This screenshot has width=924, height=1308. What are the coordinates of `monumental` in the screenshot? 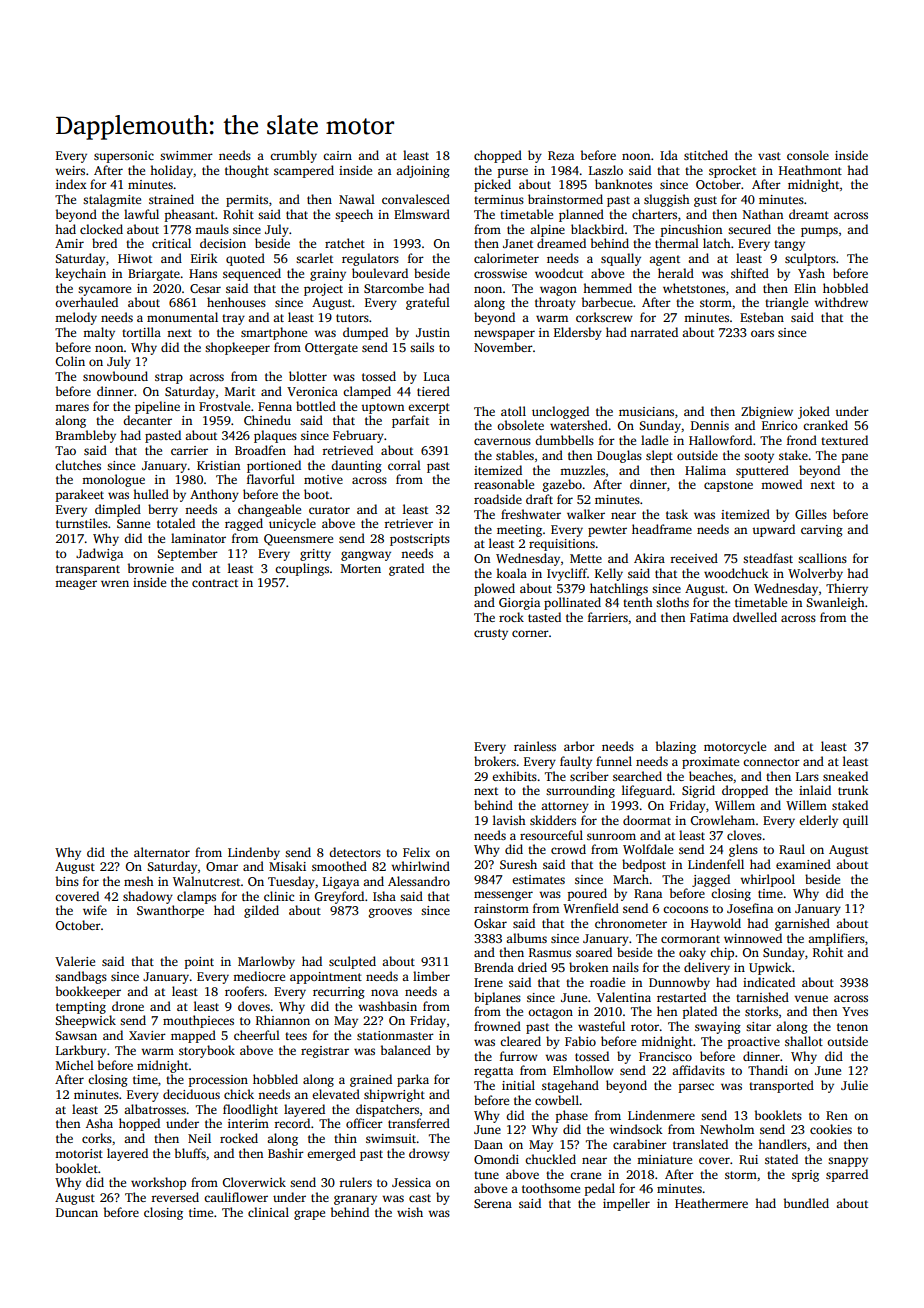 It's located at (182, 317).
